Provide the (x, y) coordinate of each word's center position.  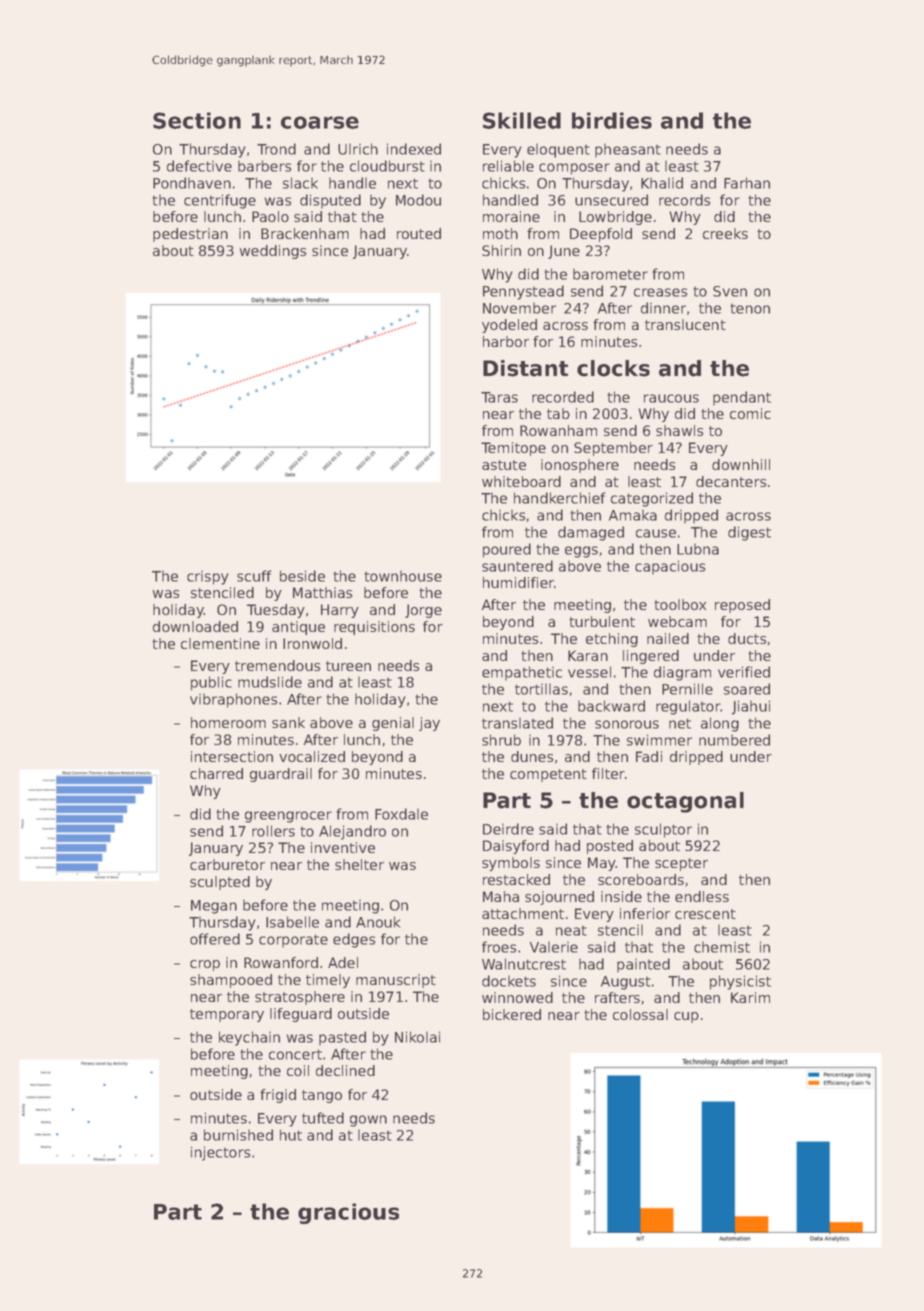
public (211, 683)
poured (507, 550)
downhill (741, 464)
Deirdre (508, 829)
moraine (511, 216)
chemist (722, 947)
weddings (273, 252)
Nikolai (417, 1037)
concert (295, 1054)
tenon (750, 308)
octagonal (685, 802)
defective (199, 166)
